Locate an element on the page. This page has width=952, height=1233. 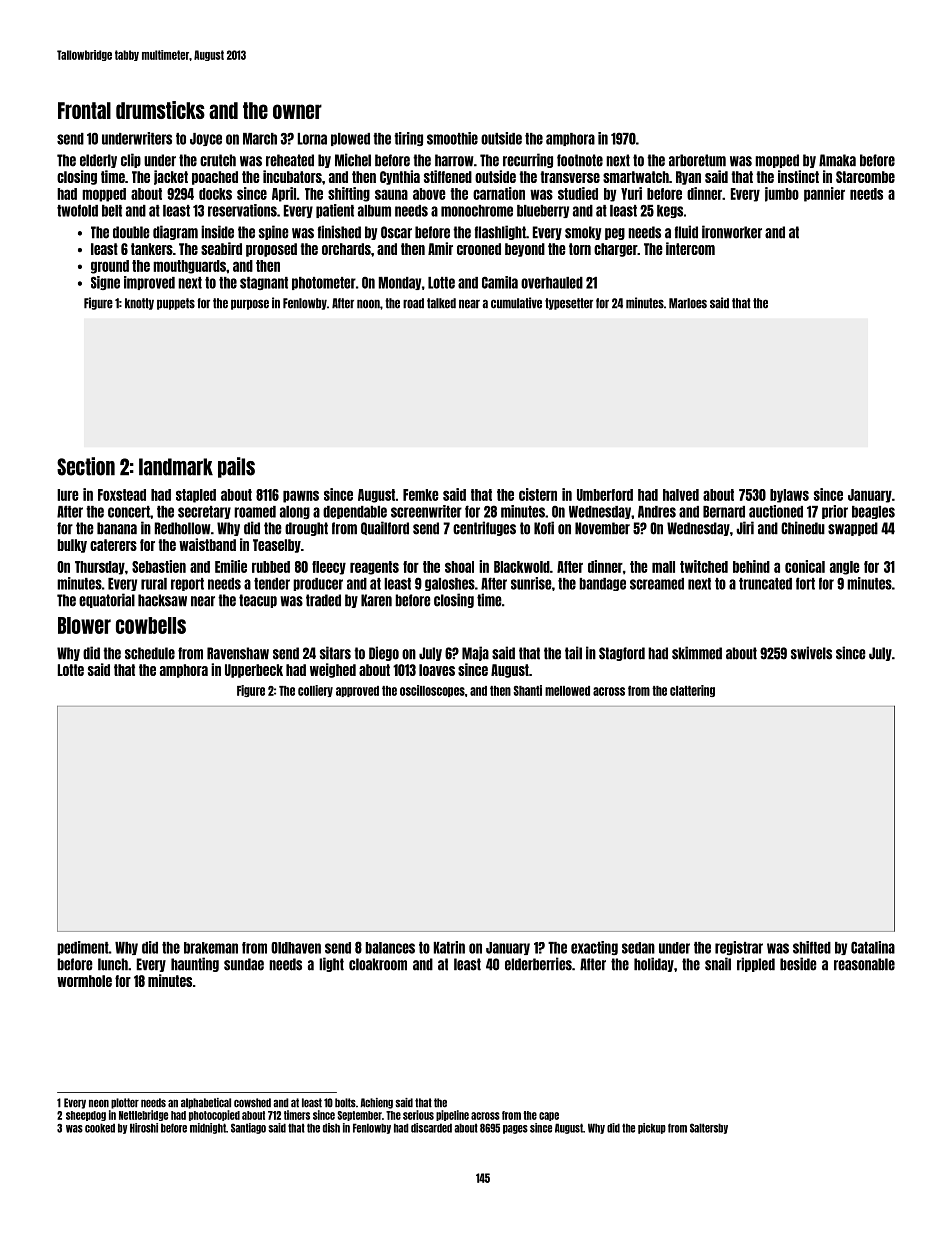
purpose is located at coordinates (250, 304).
